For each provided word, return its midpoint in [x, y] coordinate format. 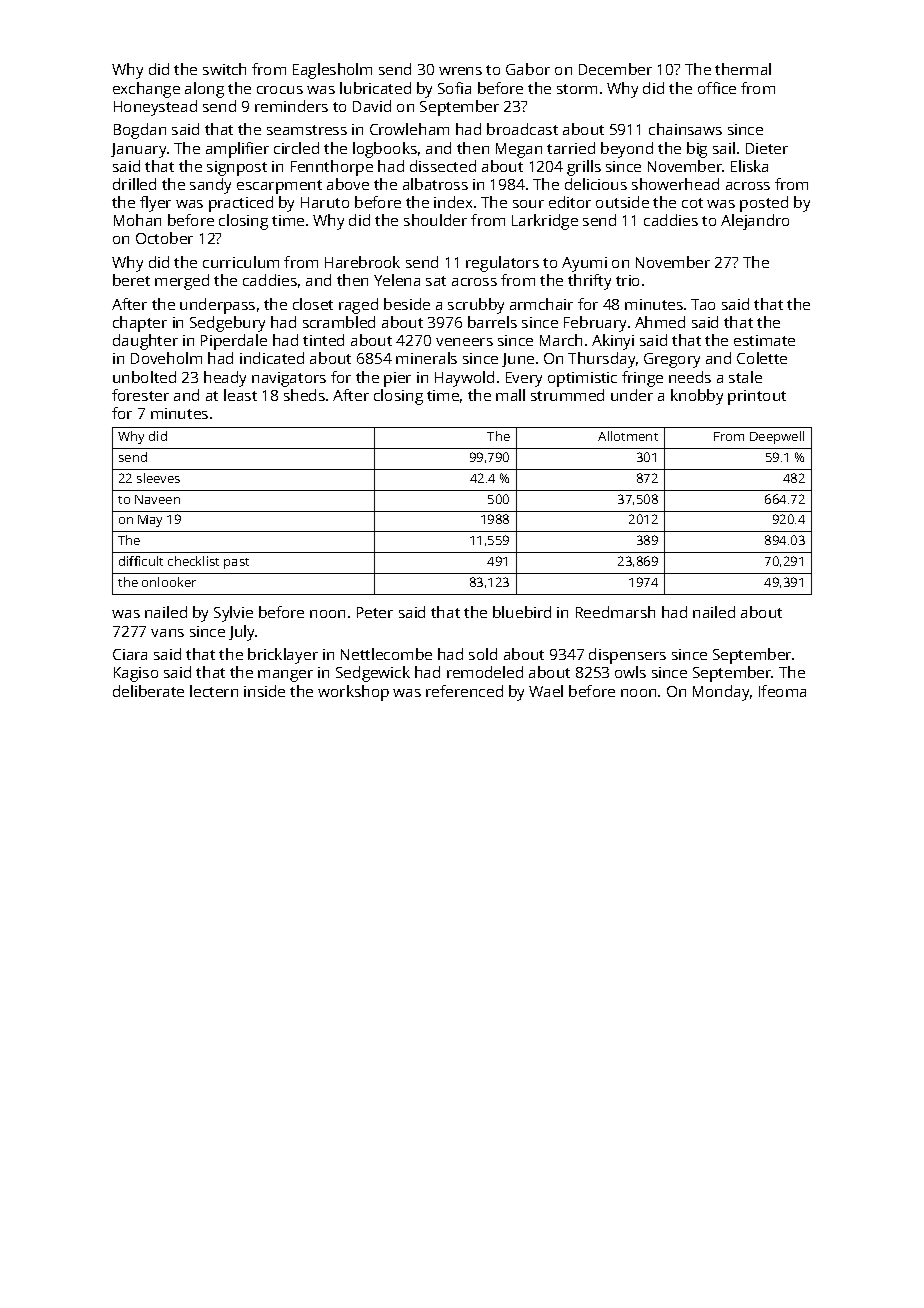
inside [264, 691]
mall [510, 395]
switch [224, 69]
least [240, 395]
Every [524, 379]
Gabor [528, 69]
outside [622, 202]
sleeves [158, 478]
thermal [743, 69]
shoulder [435, 220]
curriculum [241, 262]
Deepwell [777, 437]
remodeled [485, 672]
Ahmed [660, 322]
